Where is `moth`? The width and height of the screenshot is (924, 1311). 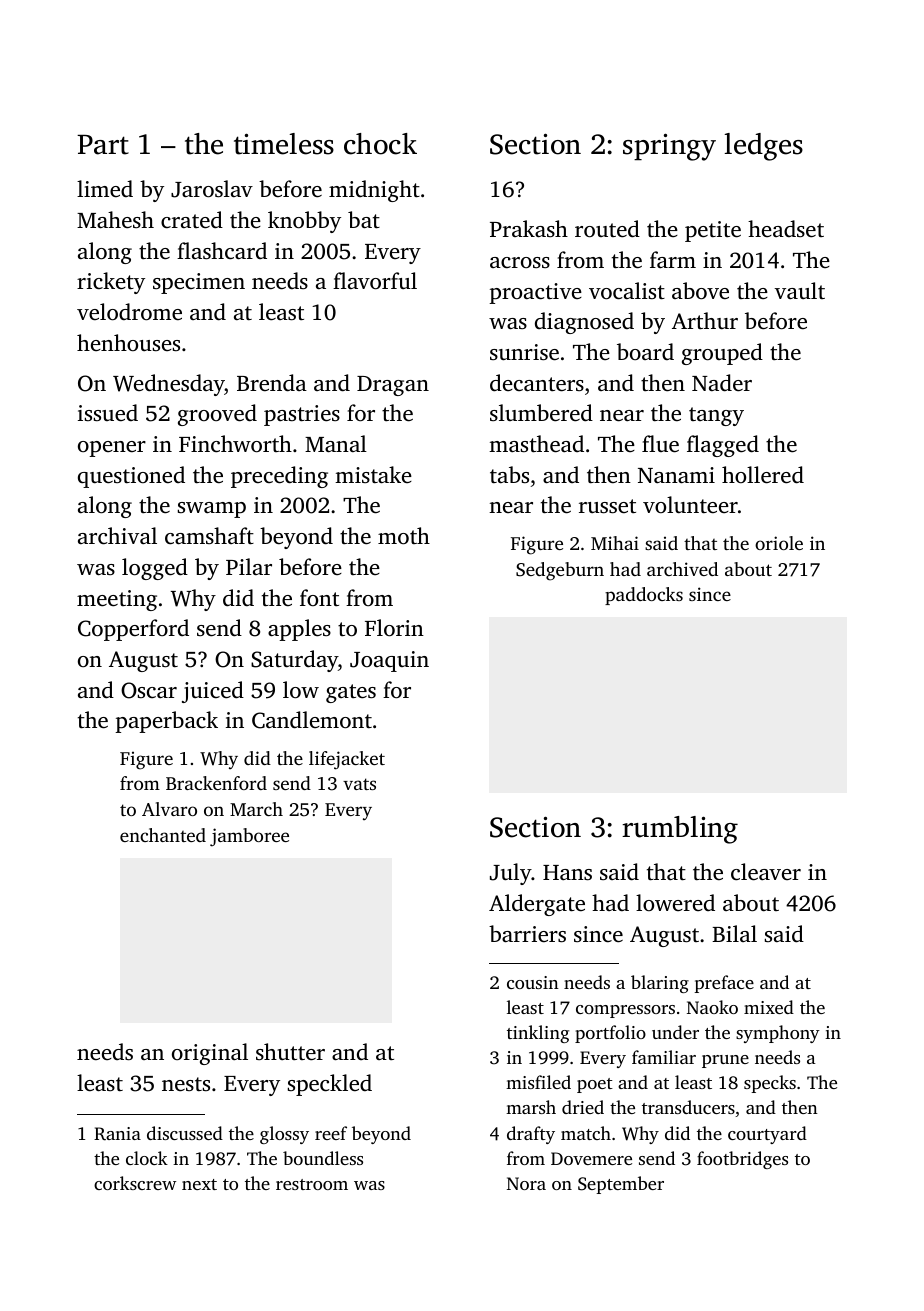
moth is located at coordinates (404, 536).
